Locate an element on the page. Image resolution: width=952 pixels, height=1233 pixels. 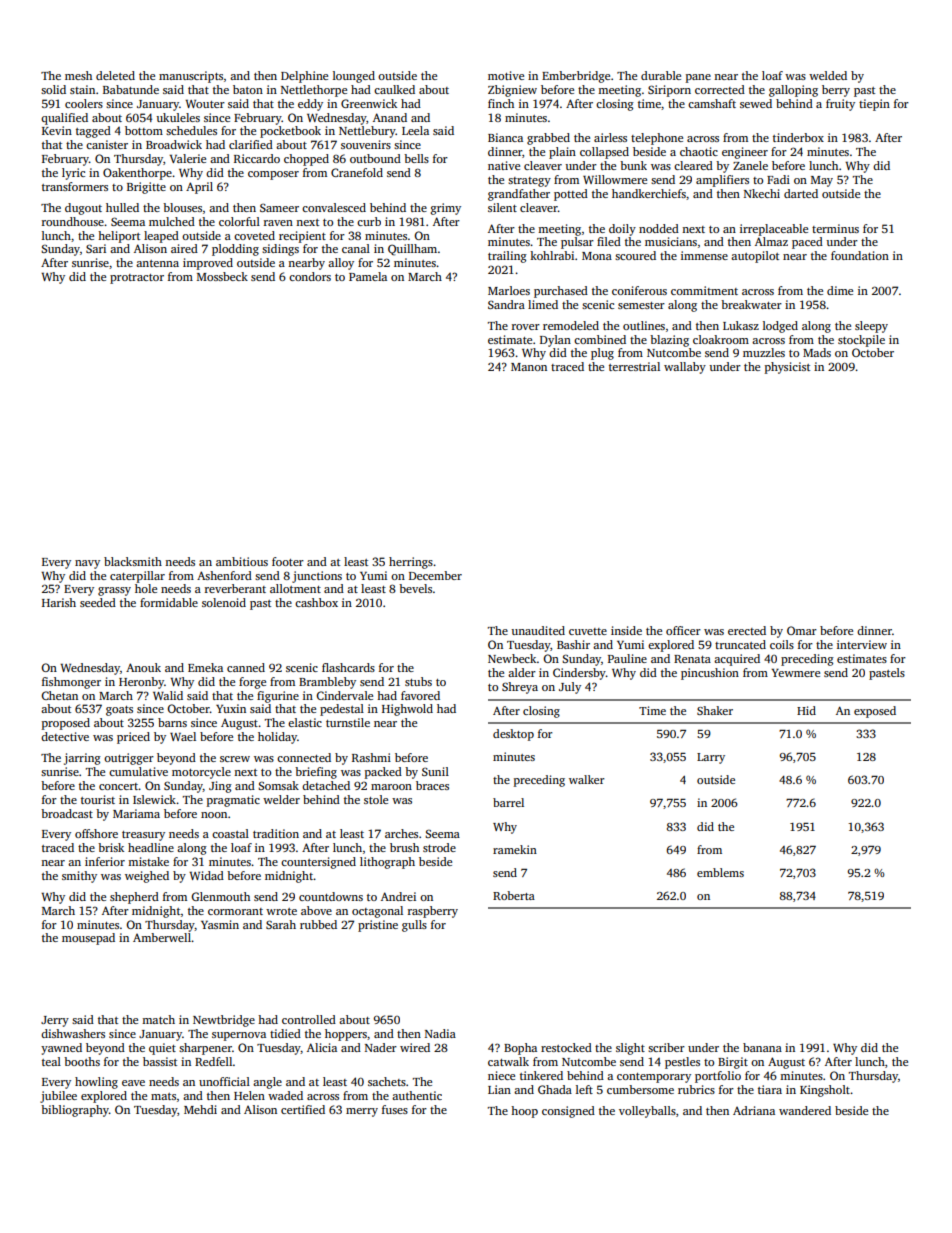
gulls is located at coordinates (414, 926).
